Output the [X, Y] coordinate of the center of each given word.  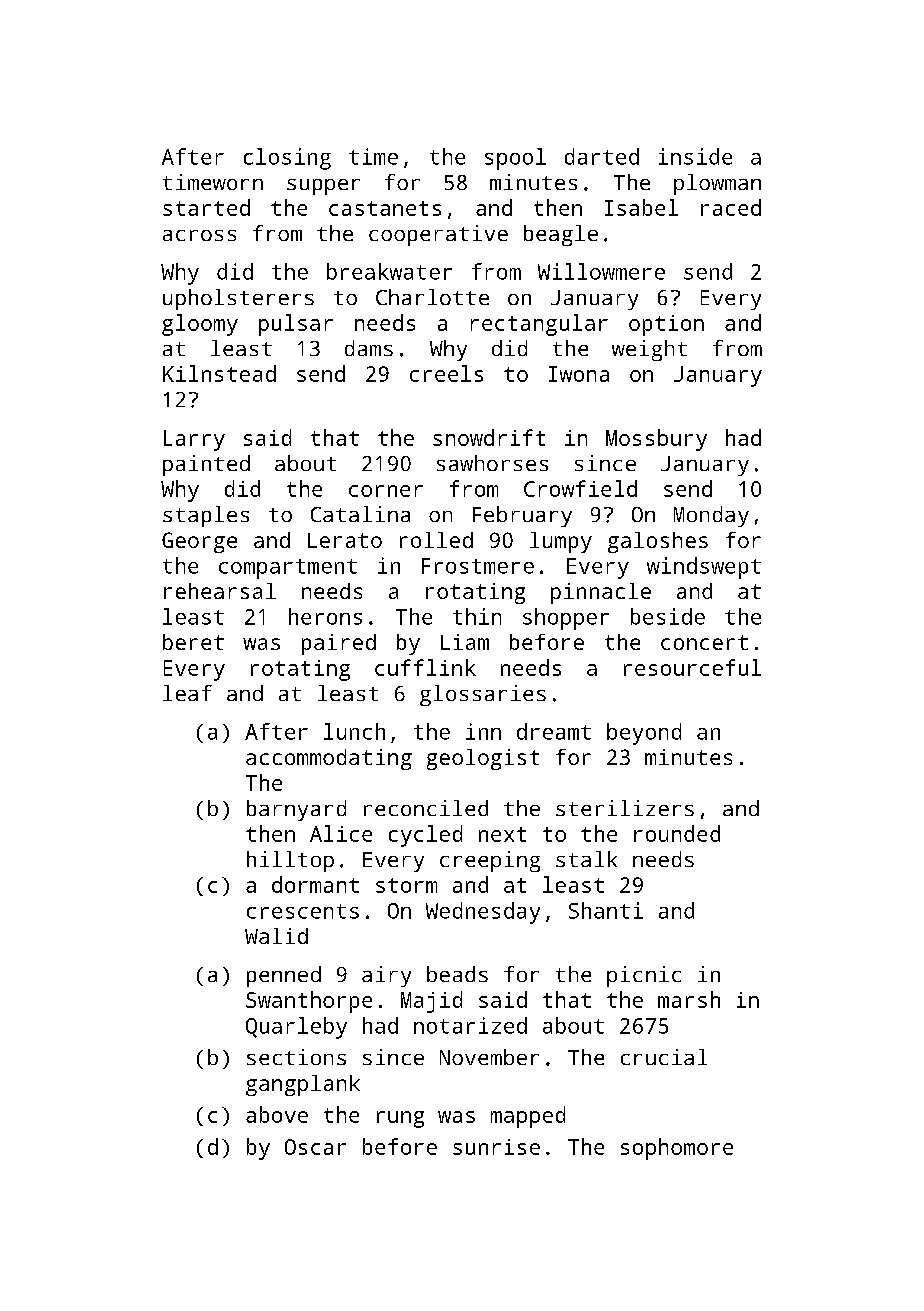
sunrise [496, 1147]
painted [206, 465]
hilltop [290, 861]
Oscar [315, 1147]
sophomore [677, 1149]
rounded [677, 833]
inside [695, 156]
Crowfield [580, 488]
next [502, 834]
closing [287, 159]
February [522, 516]
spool [515, 159]
